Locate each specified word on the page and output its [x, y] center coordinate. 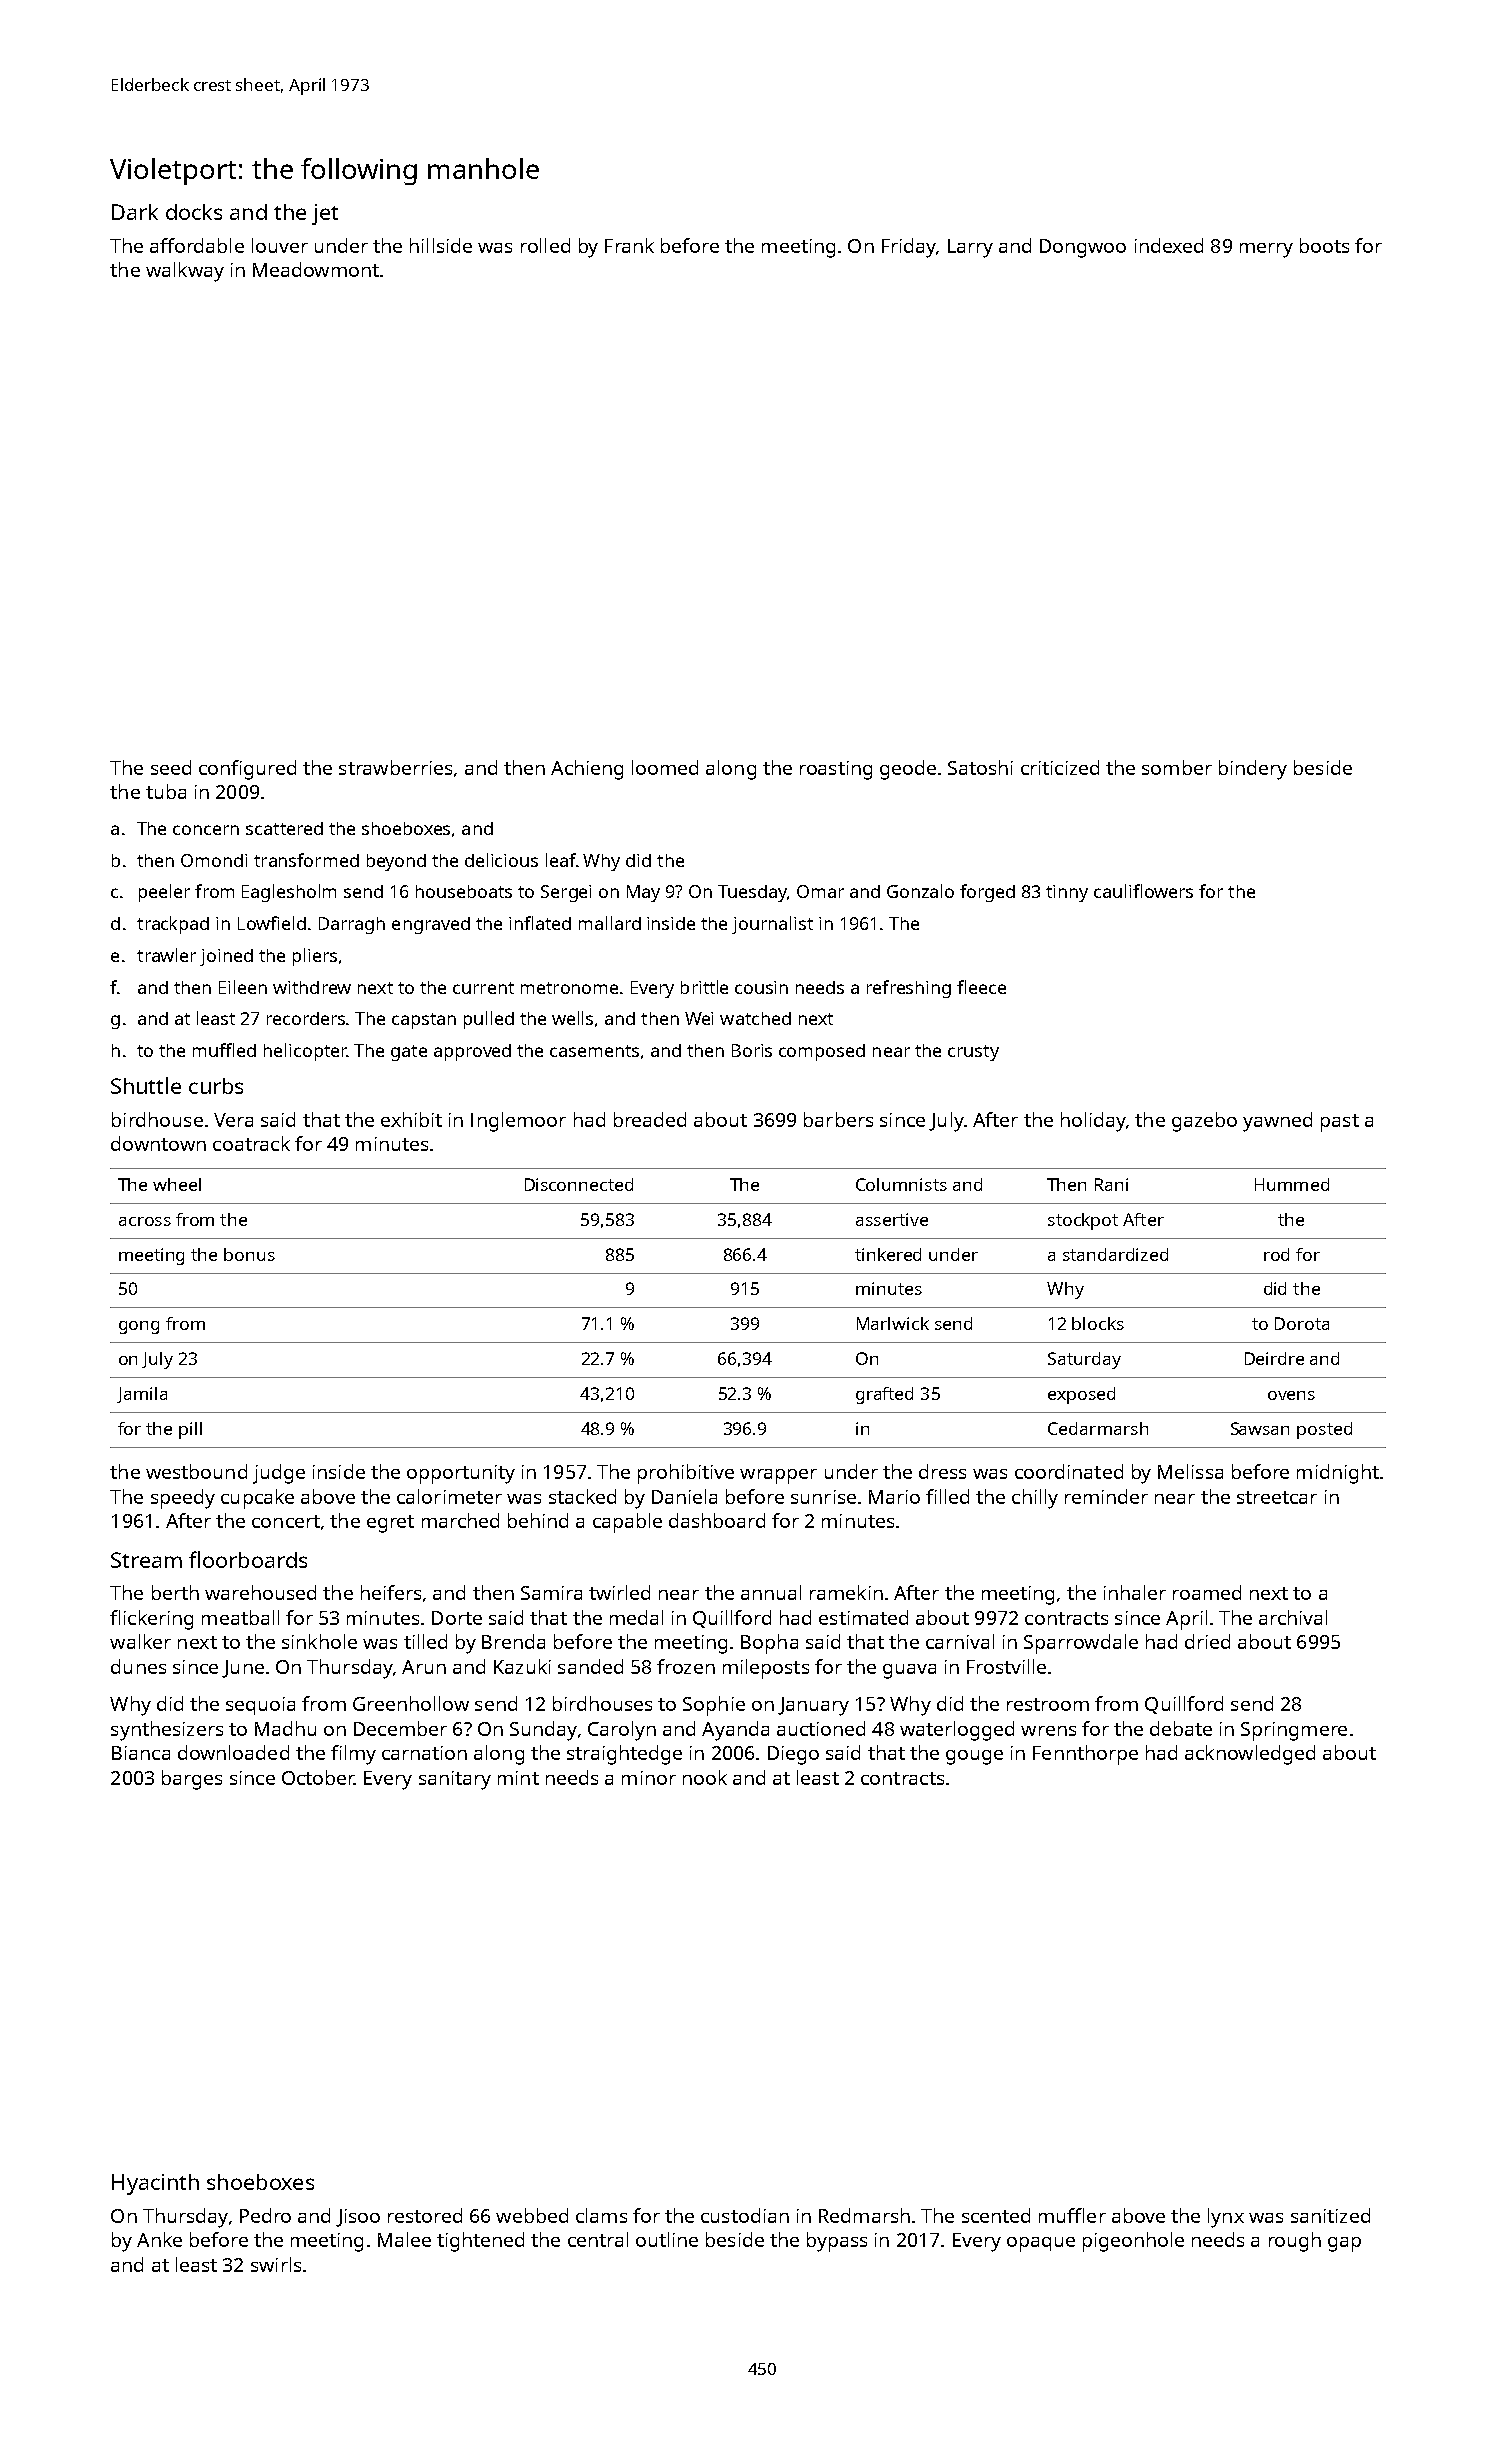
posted [1324, 1430]
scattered [284, 828]
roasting [836, 770]
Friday [909, 248]
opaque [1041, 2244]
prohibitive [686, 1474]
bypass [837, 2242]
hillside [441, 245]
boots [1324, 245]
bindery [1253, 770]
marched [460, 1520]
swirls [276, 2264]
